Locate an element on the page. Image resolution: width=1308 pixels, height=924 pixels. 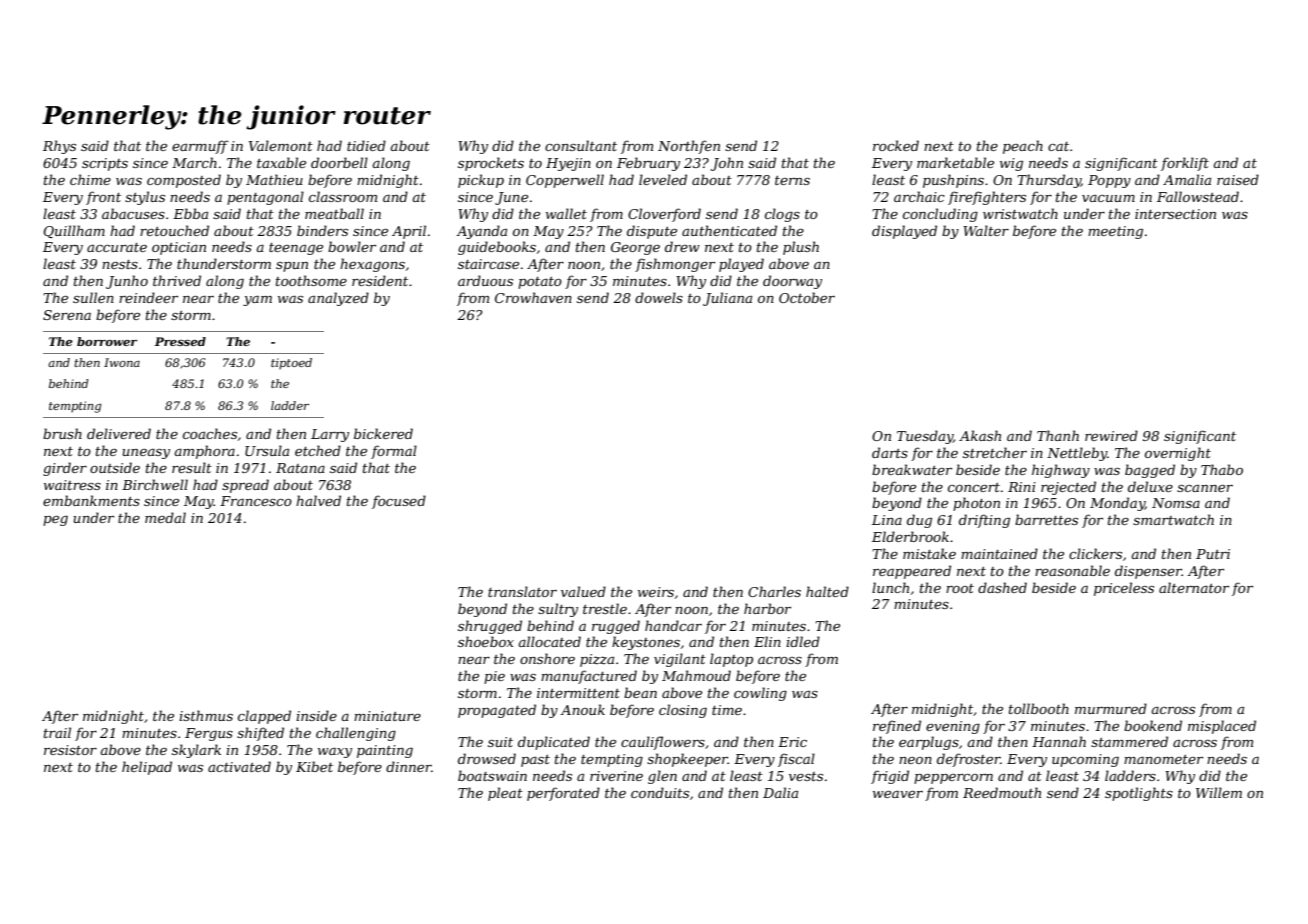
consultant is located at coordinates (581, 145).
